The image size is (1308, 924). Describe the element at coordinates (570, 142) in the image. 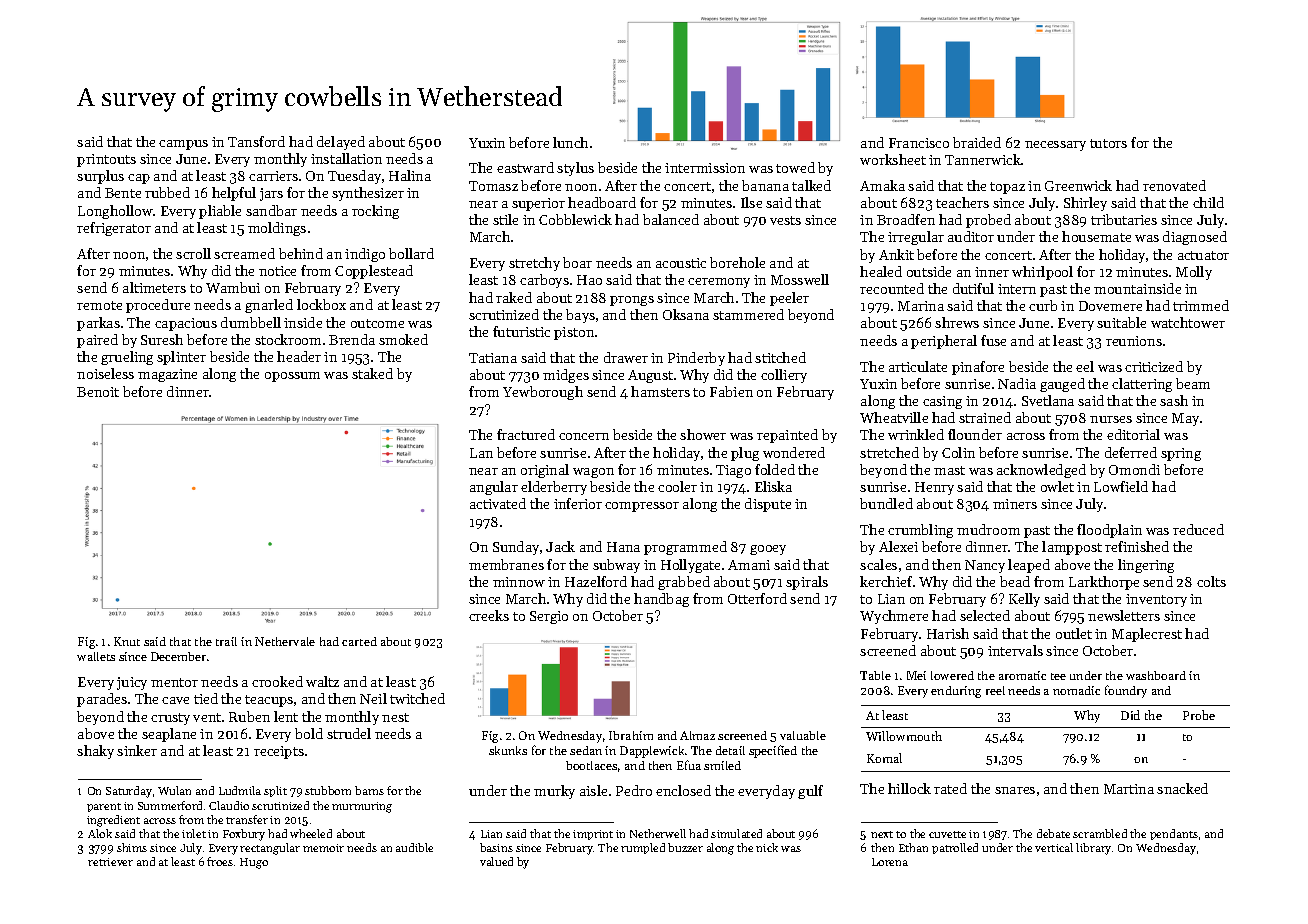

I see `lunch` at that location.
